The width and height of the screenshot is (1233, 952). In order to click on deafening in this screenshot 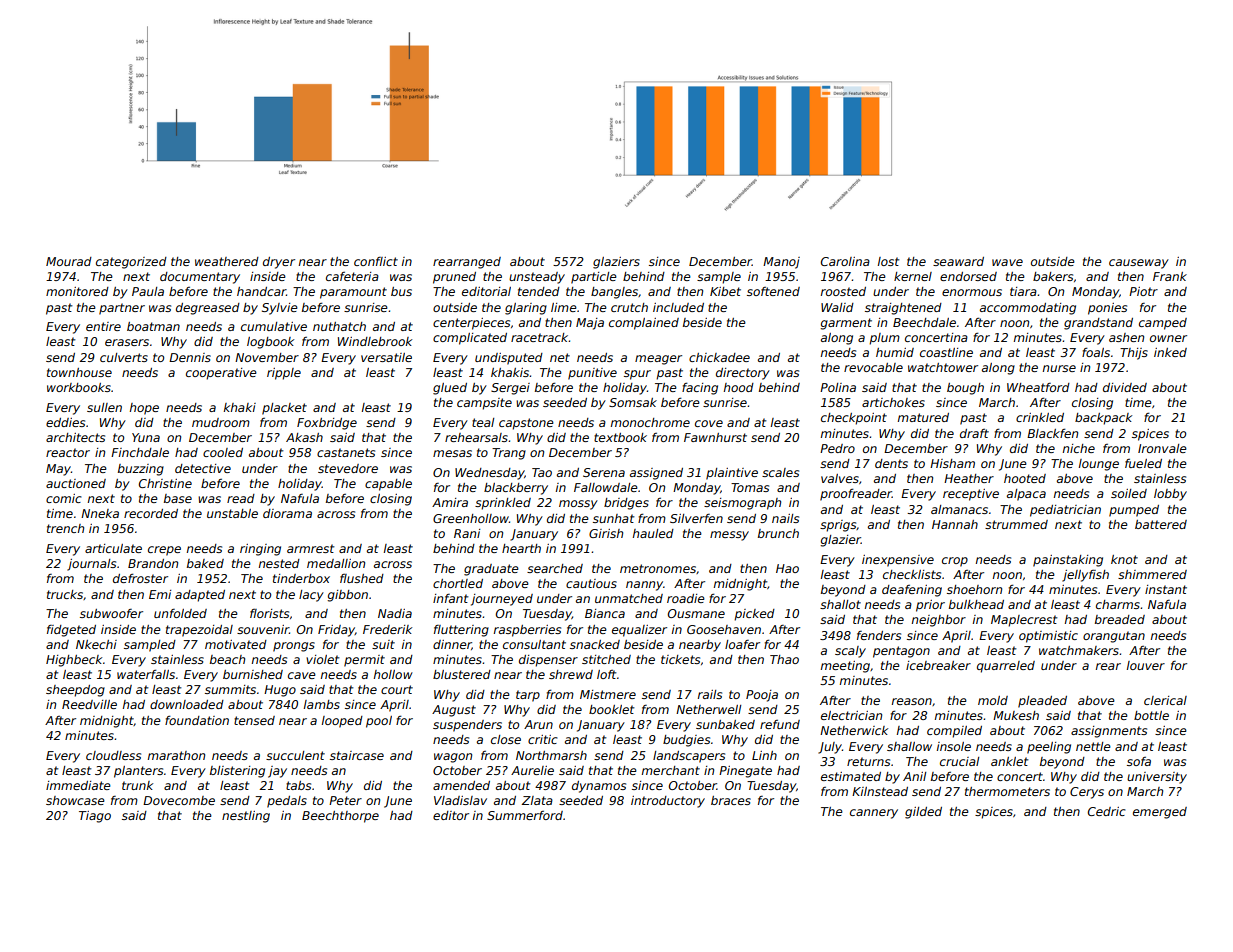, I will do `click(912, 591)`.
